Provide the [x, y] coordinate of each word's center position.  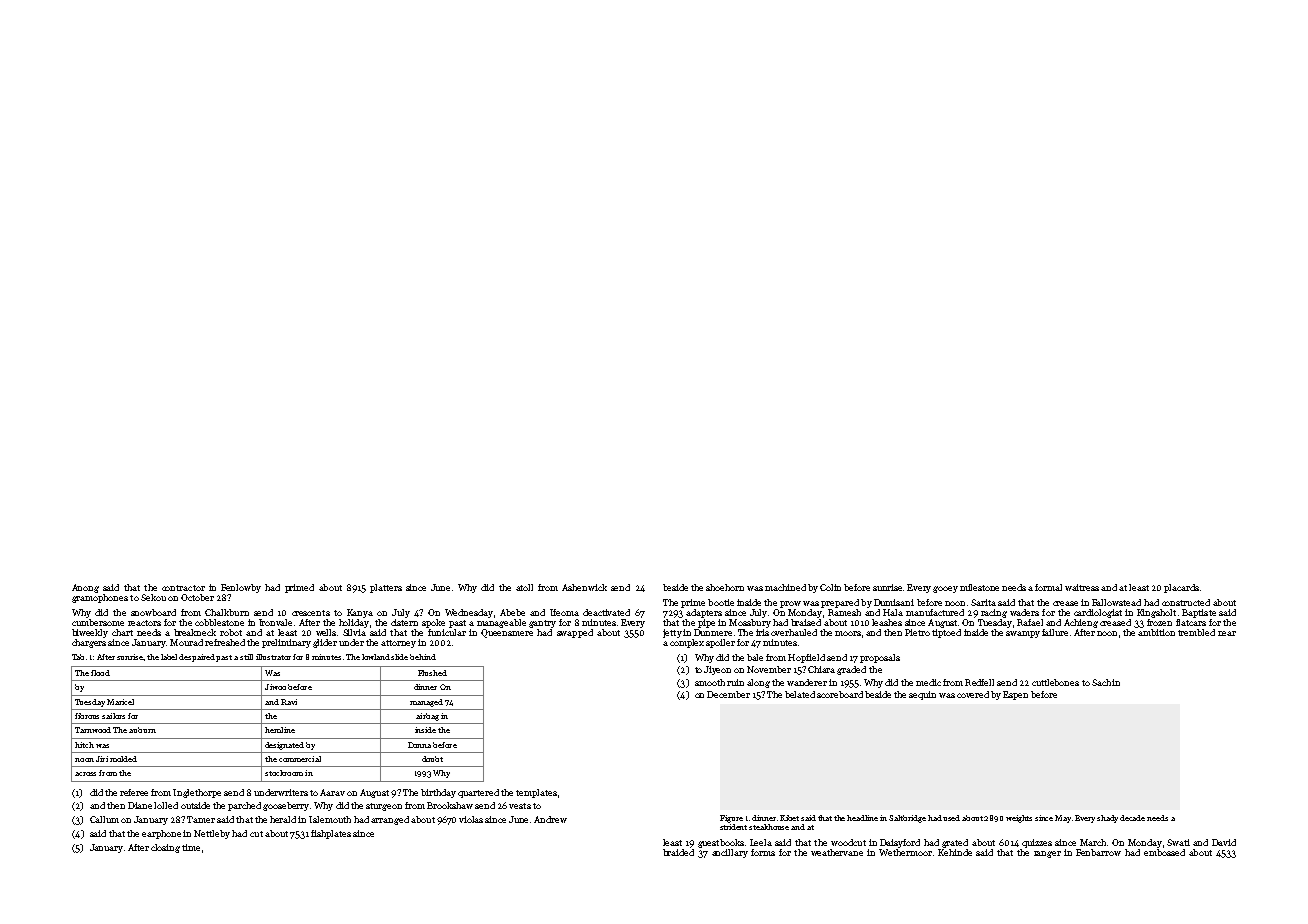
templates [536, 793]
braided [678, 852]
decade [1132, 818]
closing [165, 848]
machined [785, 587]
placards [1181, 588]
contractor [183, 588]
